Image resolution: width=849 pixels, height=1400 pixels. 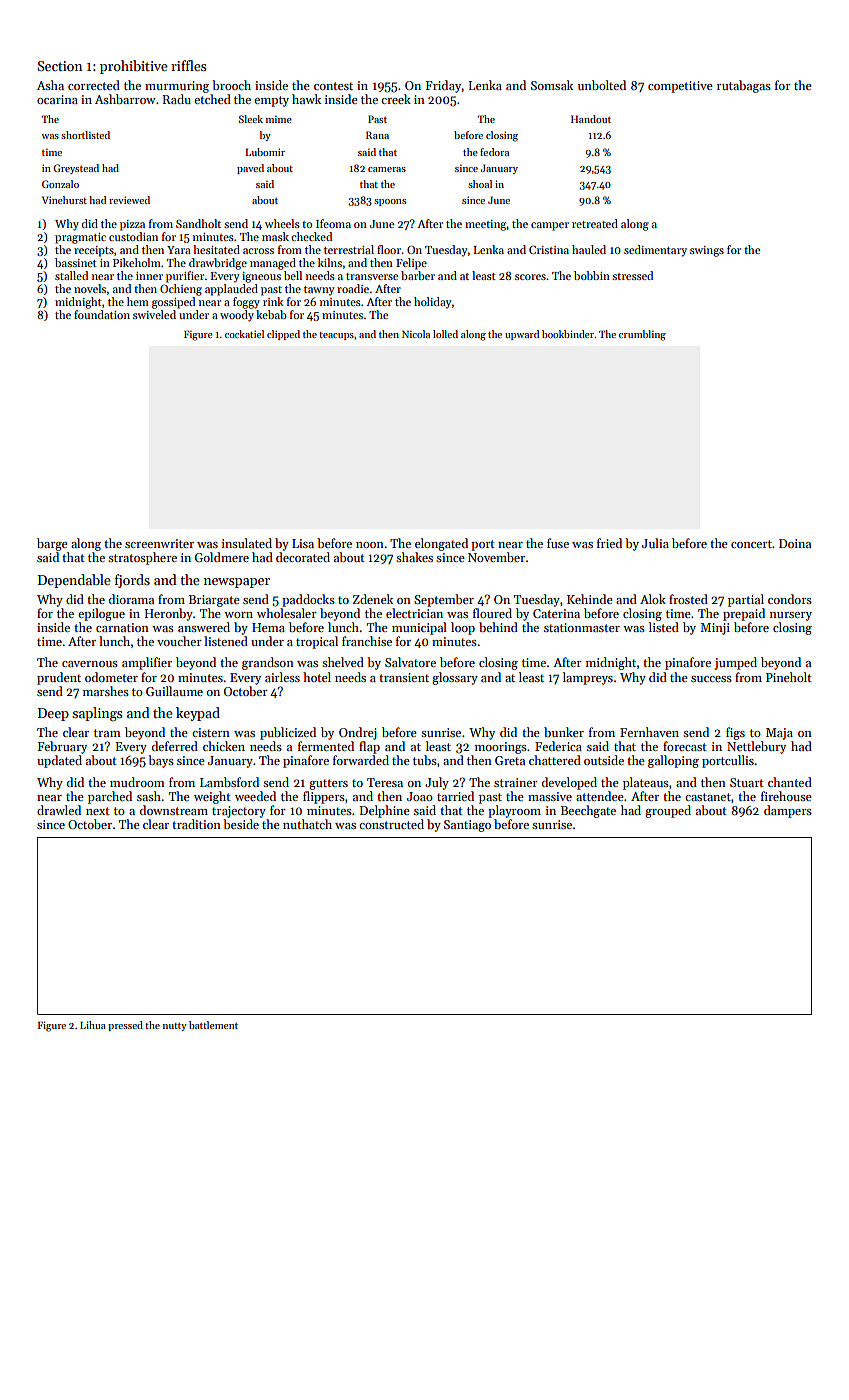 I want to click on Yara, so click(x=179, y=250).
